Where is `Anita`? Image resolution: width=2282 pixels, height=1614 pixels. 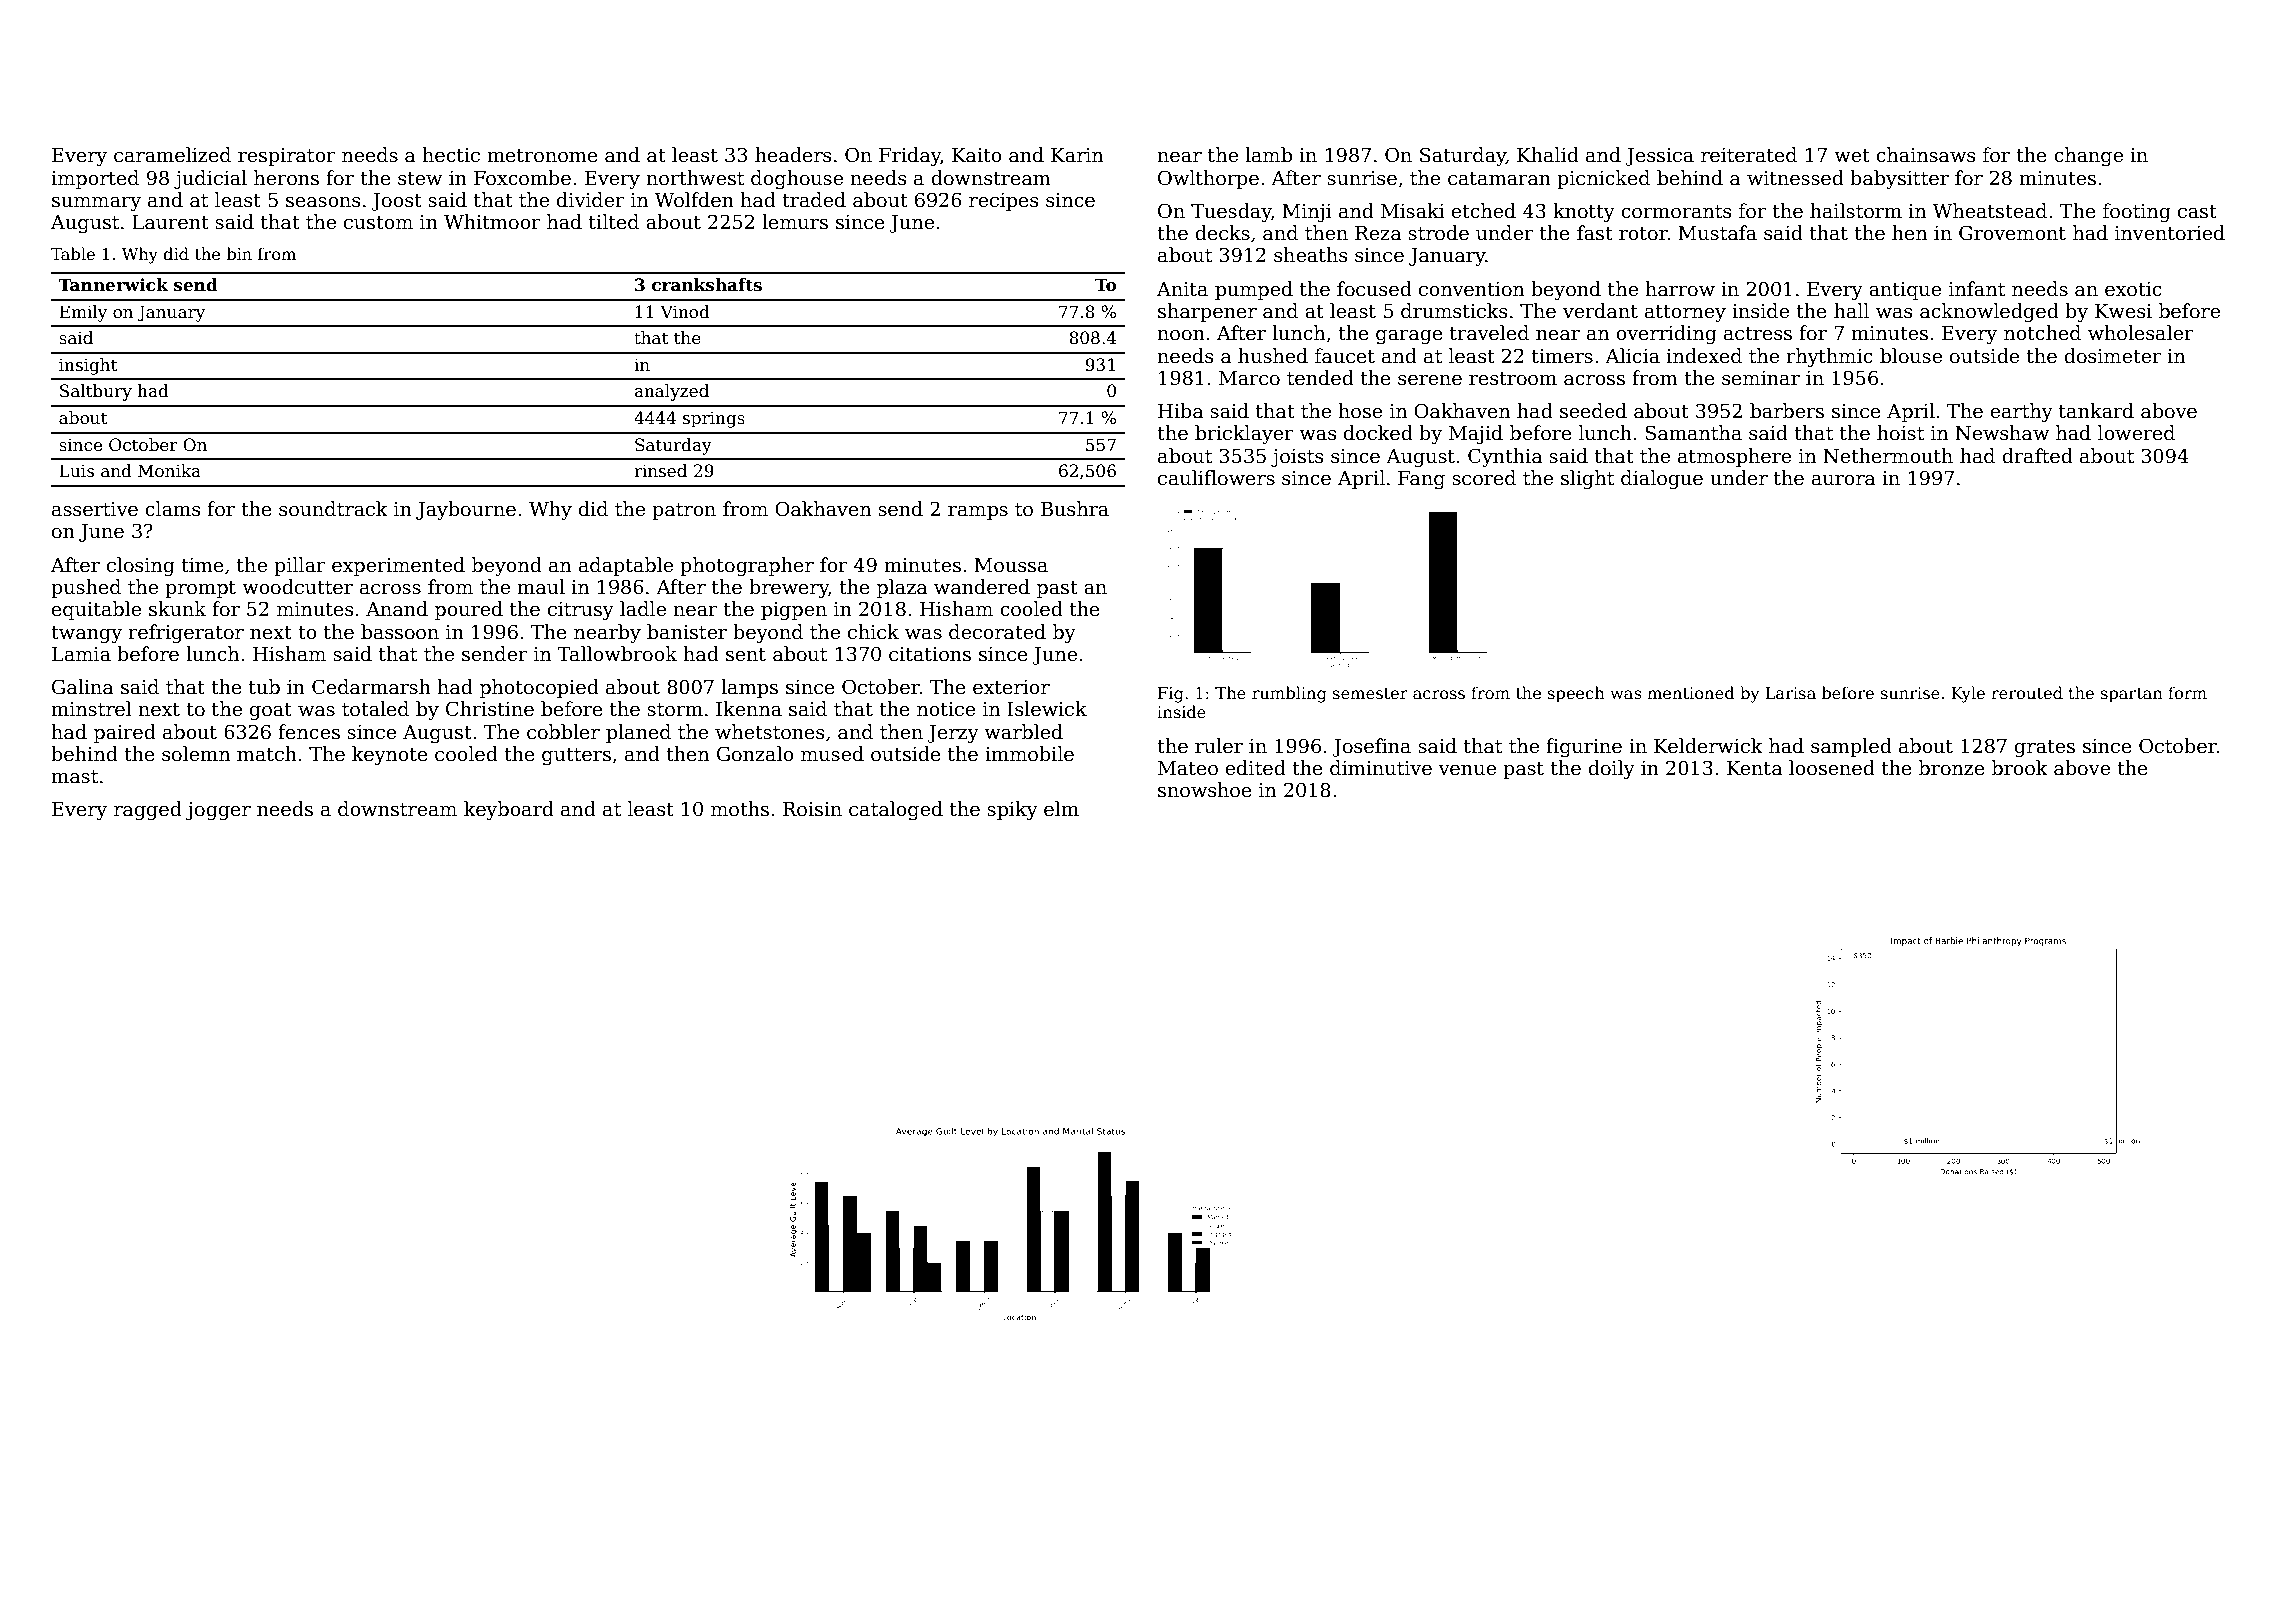 Anita is located at coordinates (1182, 289).
